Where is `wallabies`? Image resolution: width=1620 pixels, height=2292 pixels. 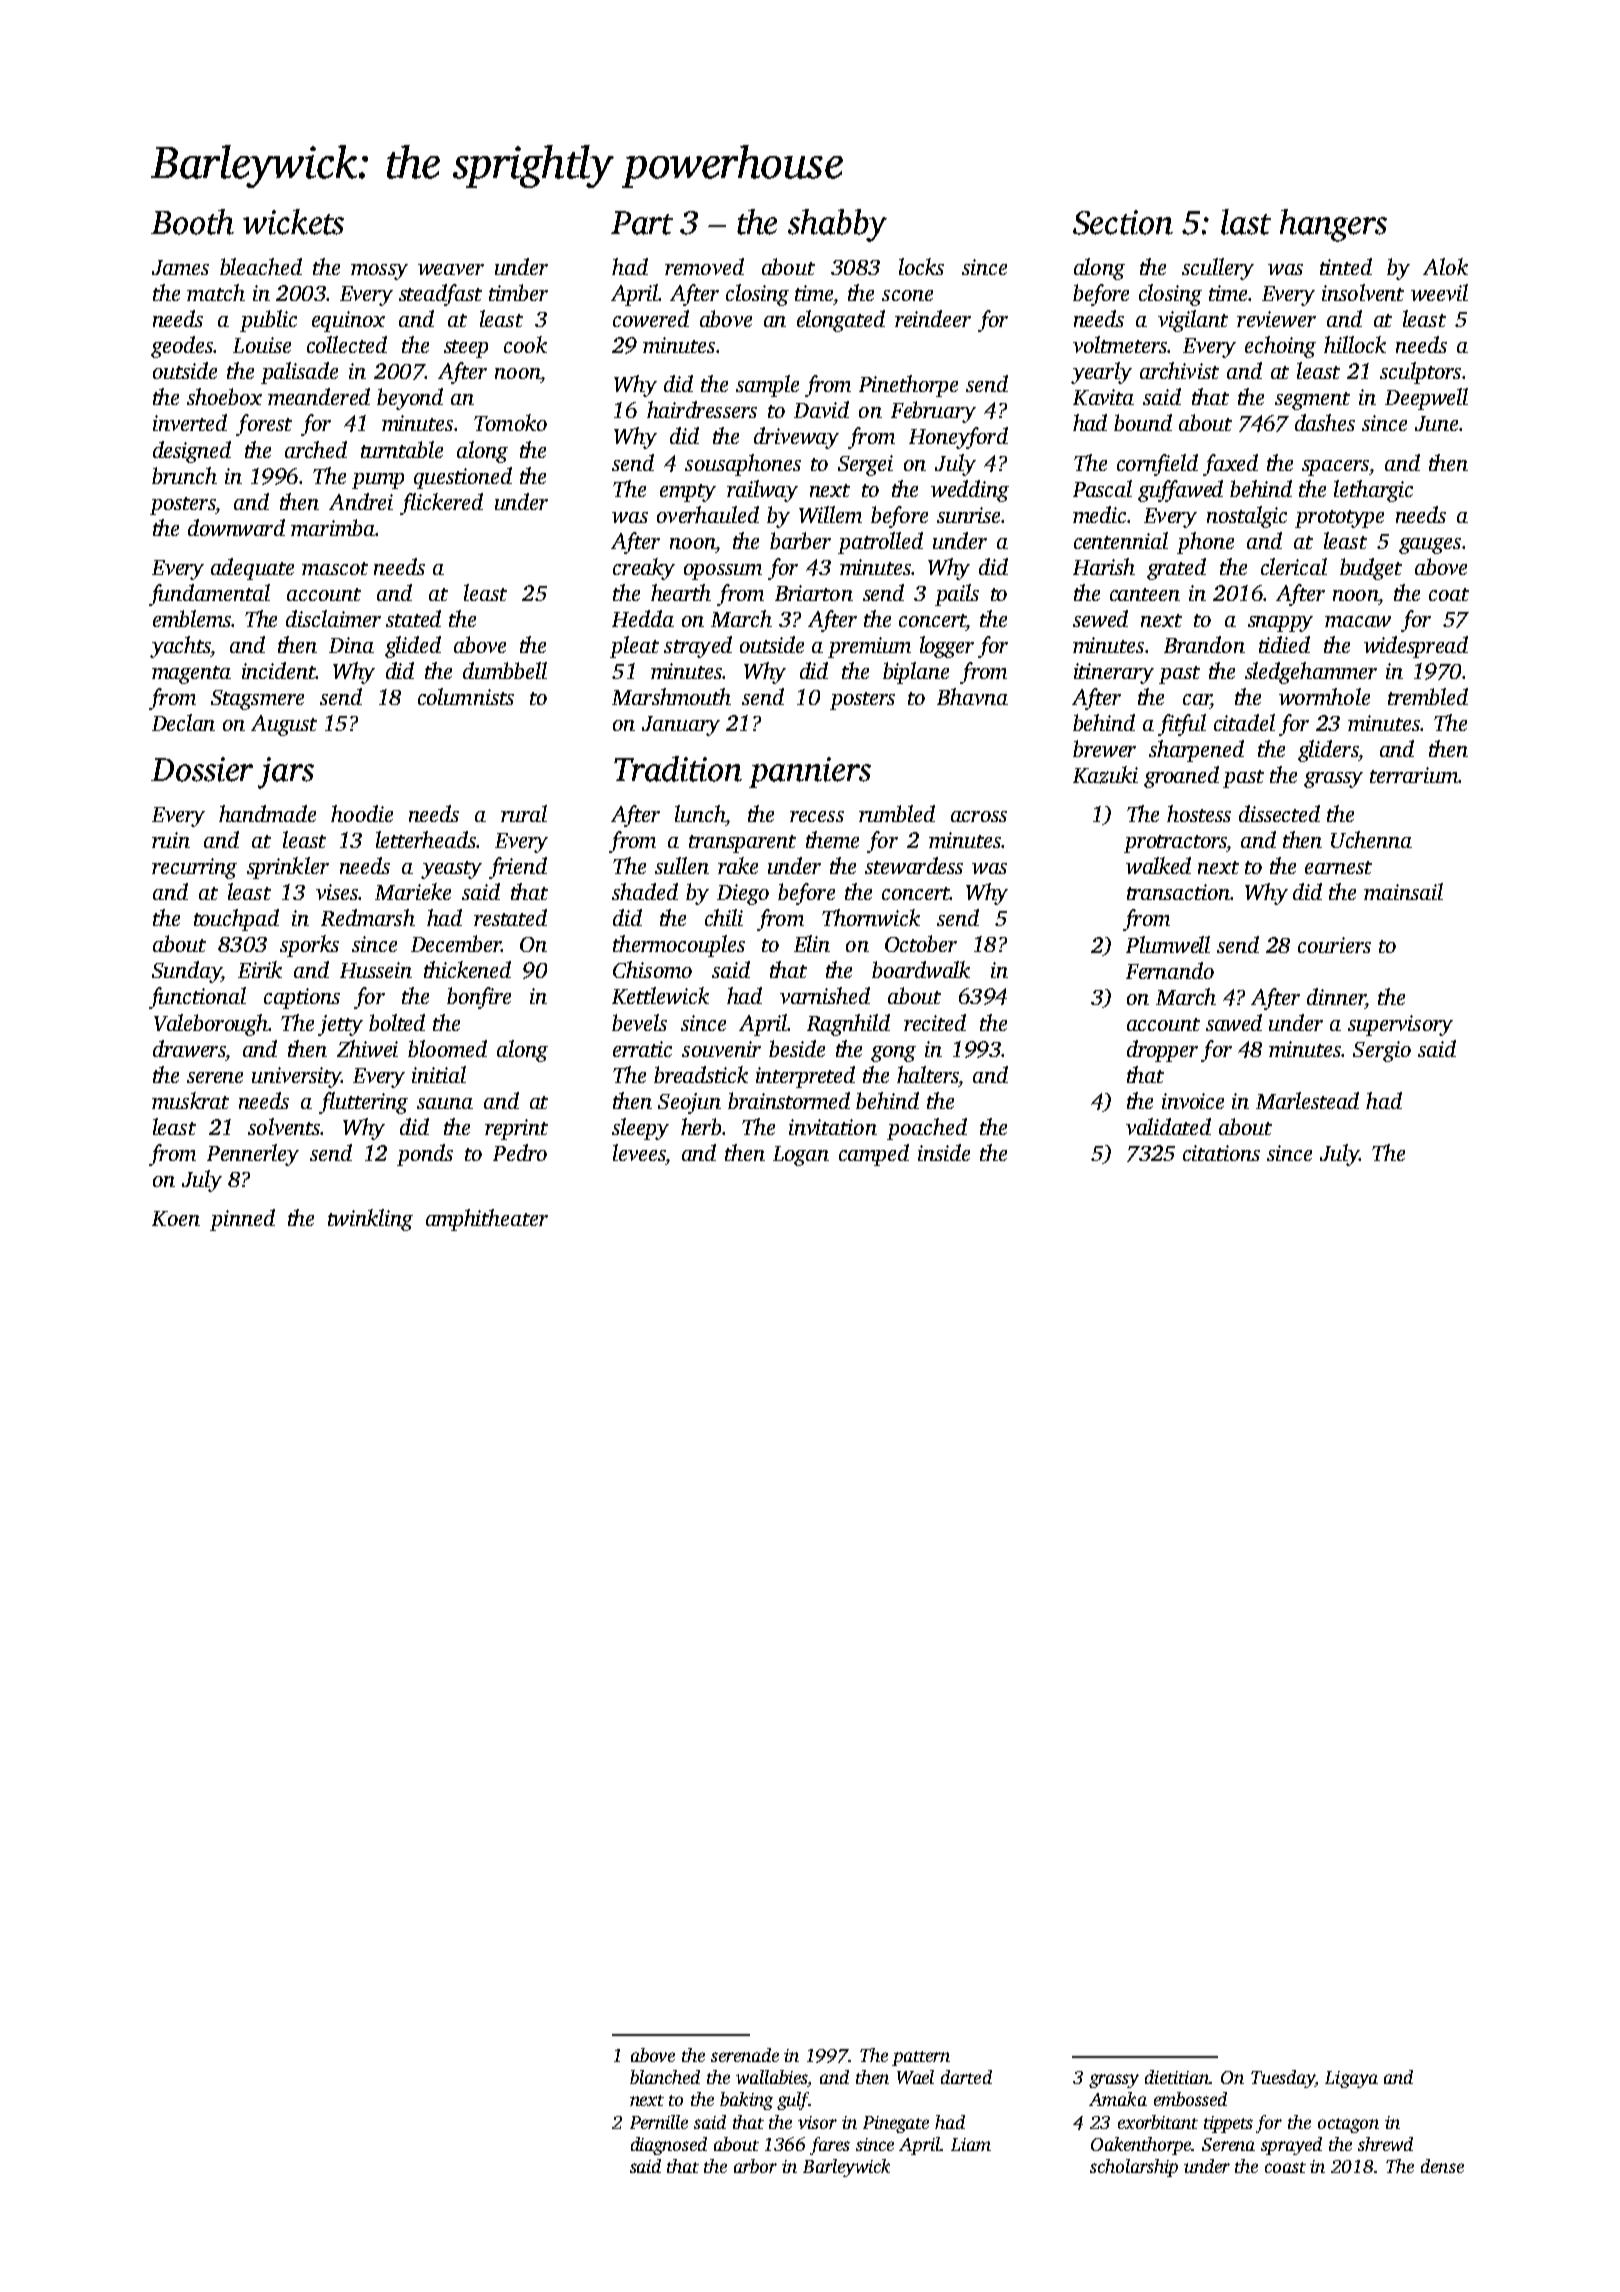
wallabies is located at coordinates (772, 2078).
